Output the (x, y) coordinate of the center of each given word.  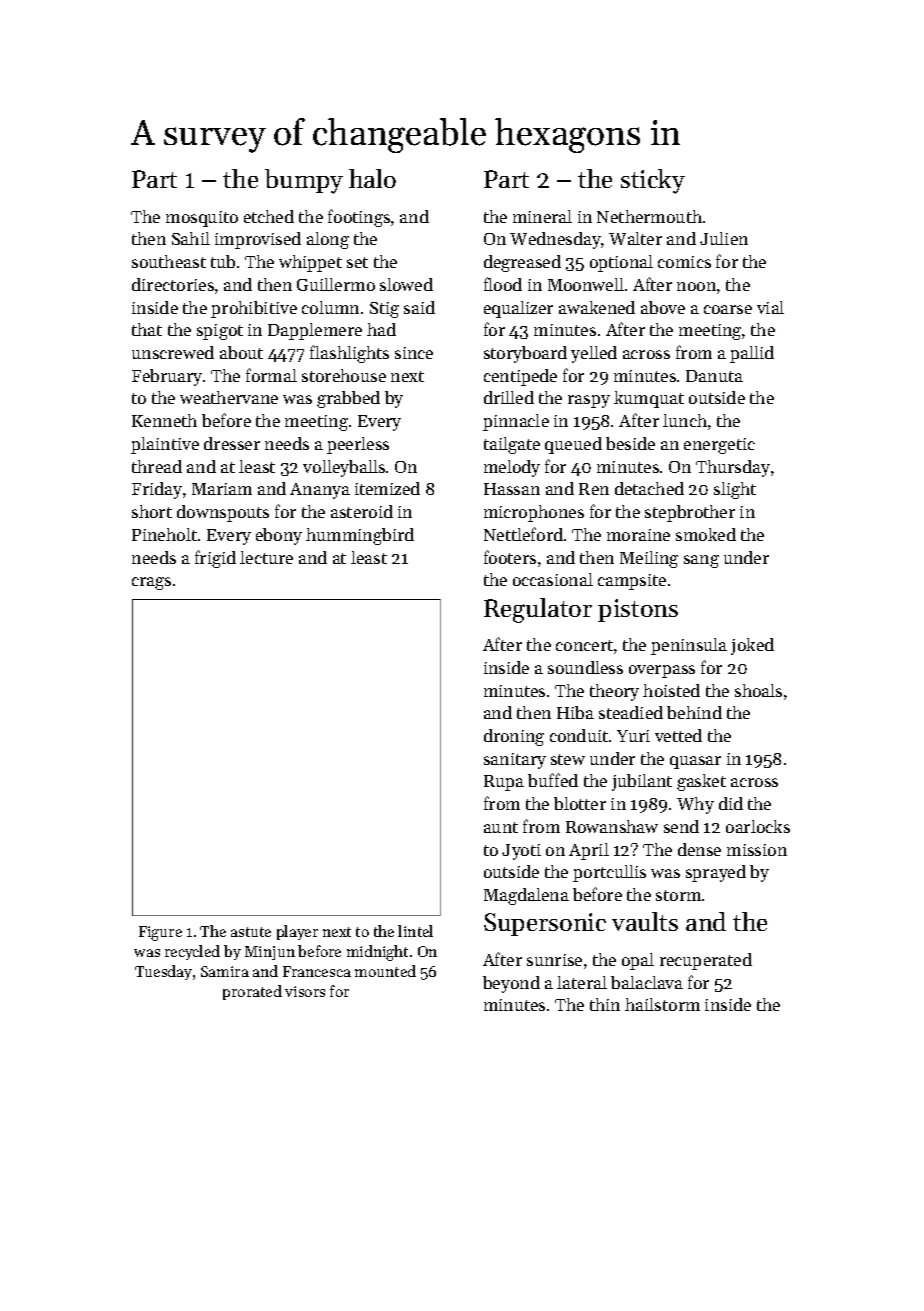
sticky (653, 181)
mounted (385, 971)
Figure (160, 933)
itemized (387, 488)
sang (701, 561)
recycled (192, 952)
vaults (645, 921)
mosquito (202, 219)
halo (372, 178)
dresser (232, 443)
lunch (685, 420)
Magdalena (526, 896)
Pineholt (164, 534)
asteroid (362, 511)
